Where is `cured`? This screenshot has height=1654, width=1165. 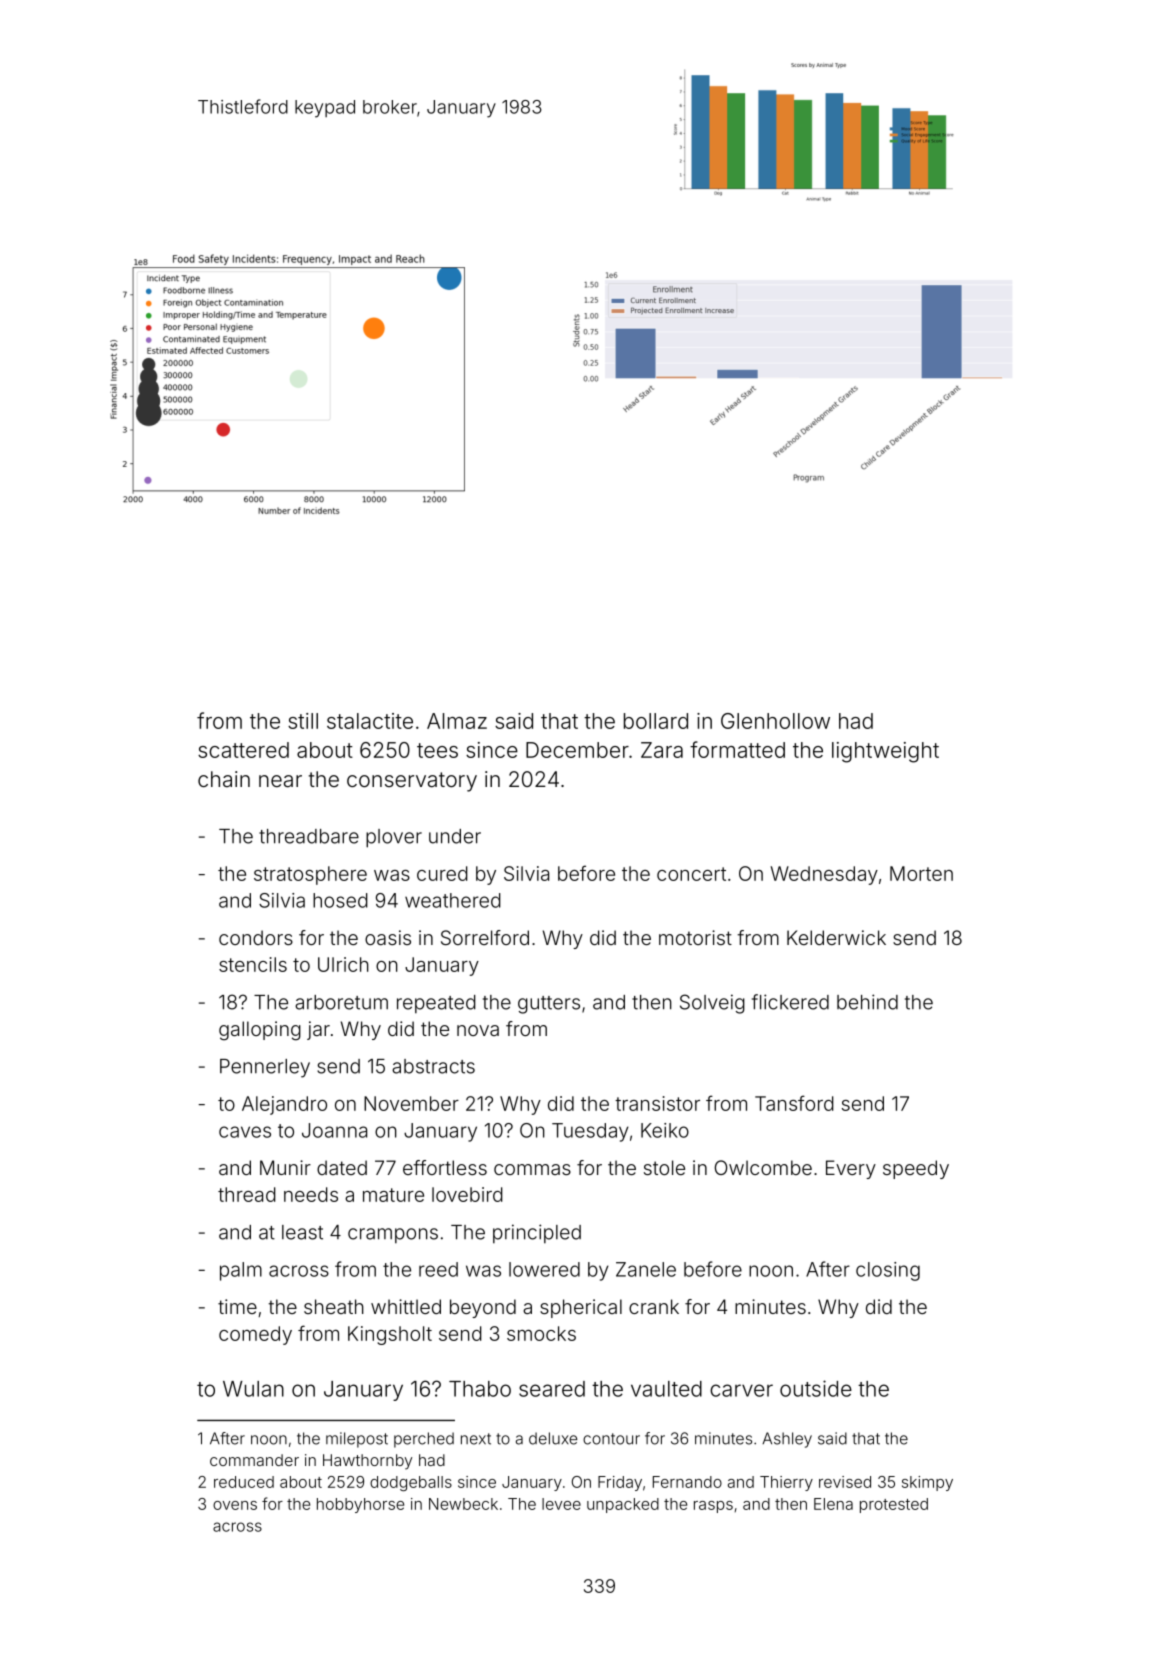 cured is located at coordinates (442, 873).
